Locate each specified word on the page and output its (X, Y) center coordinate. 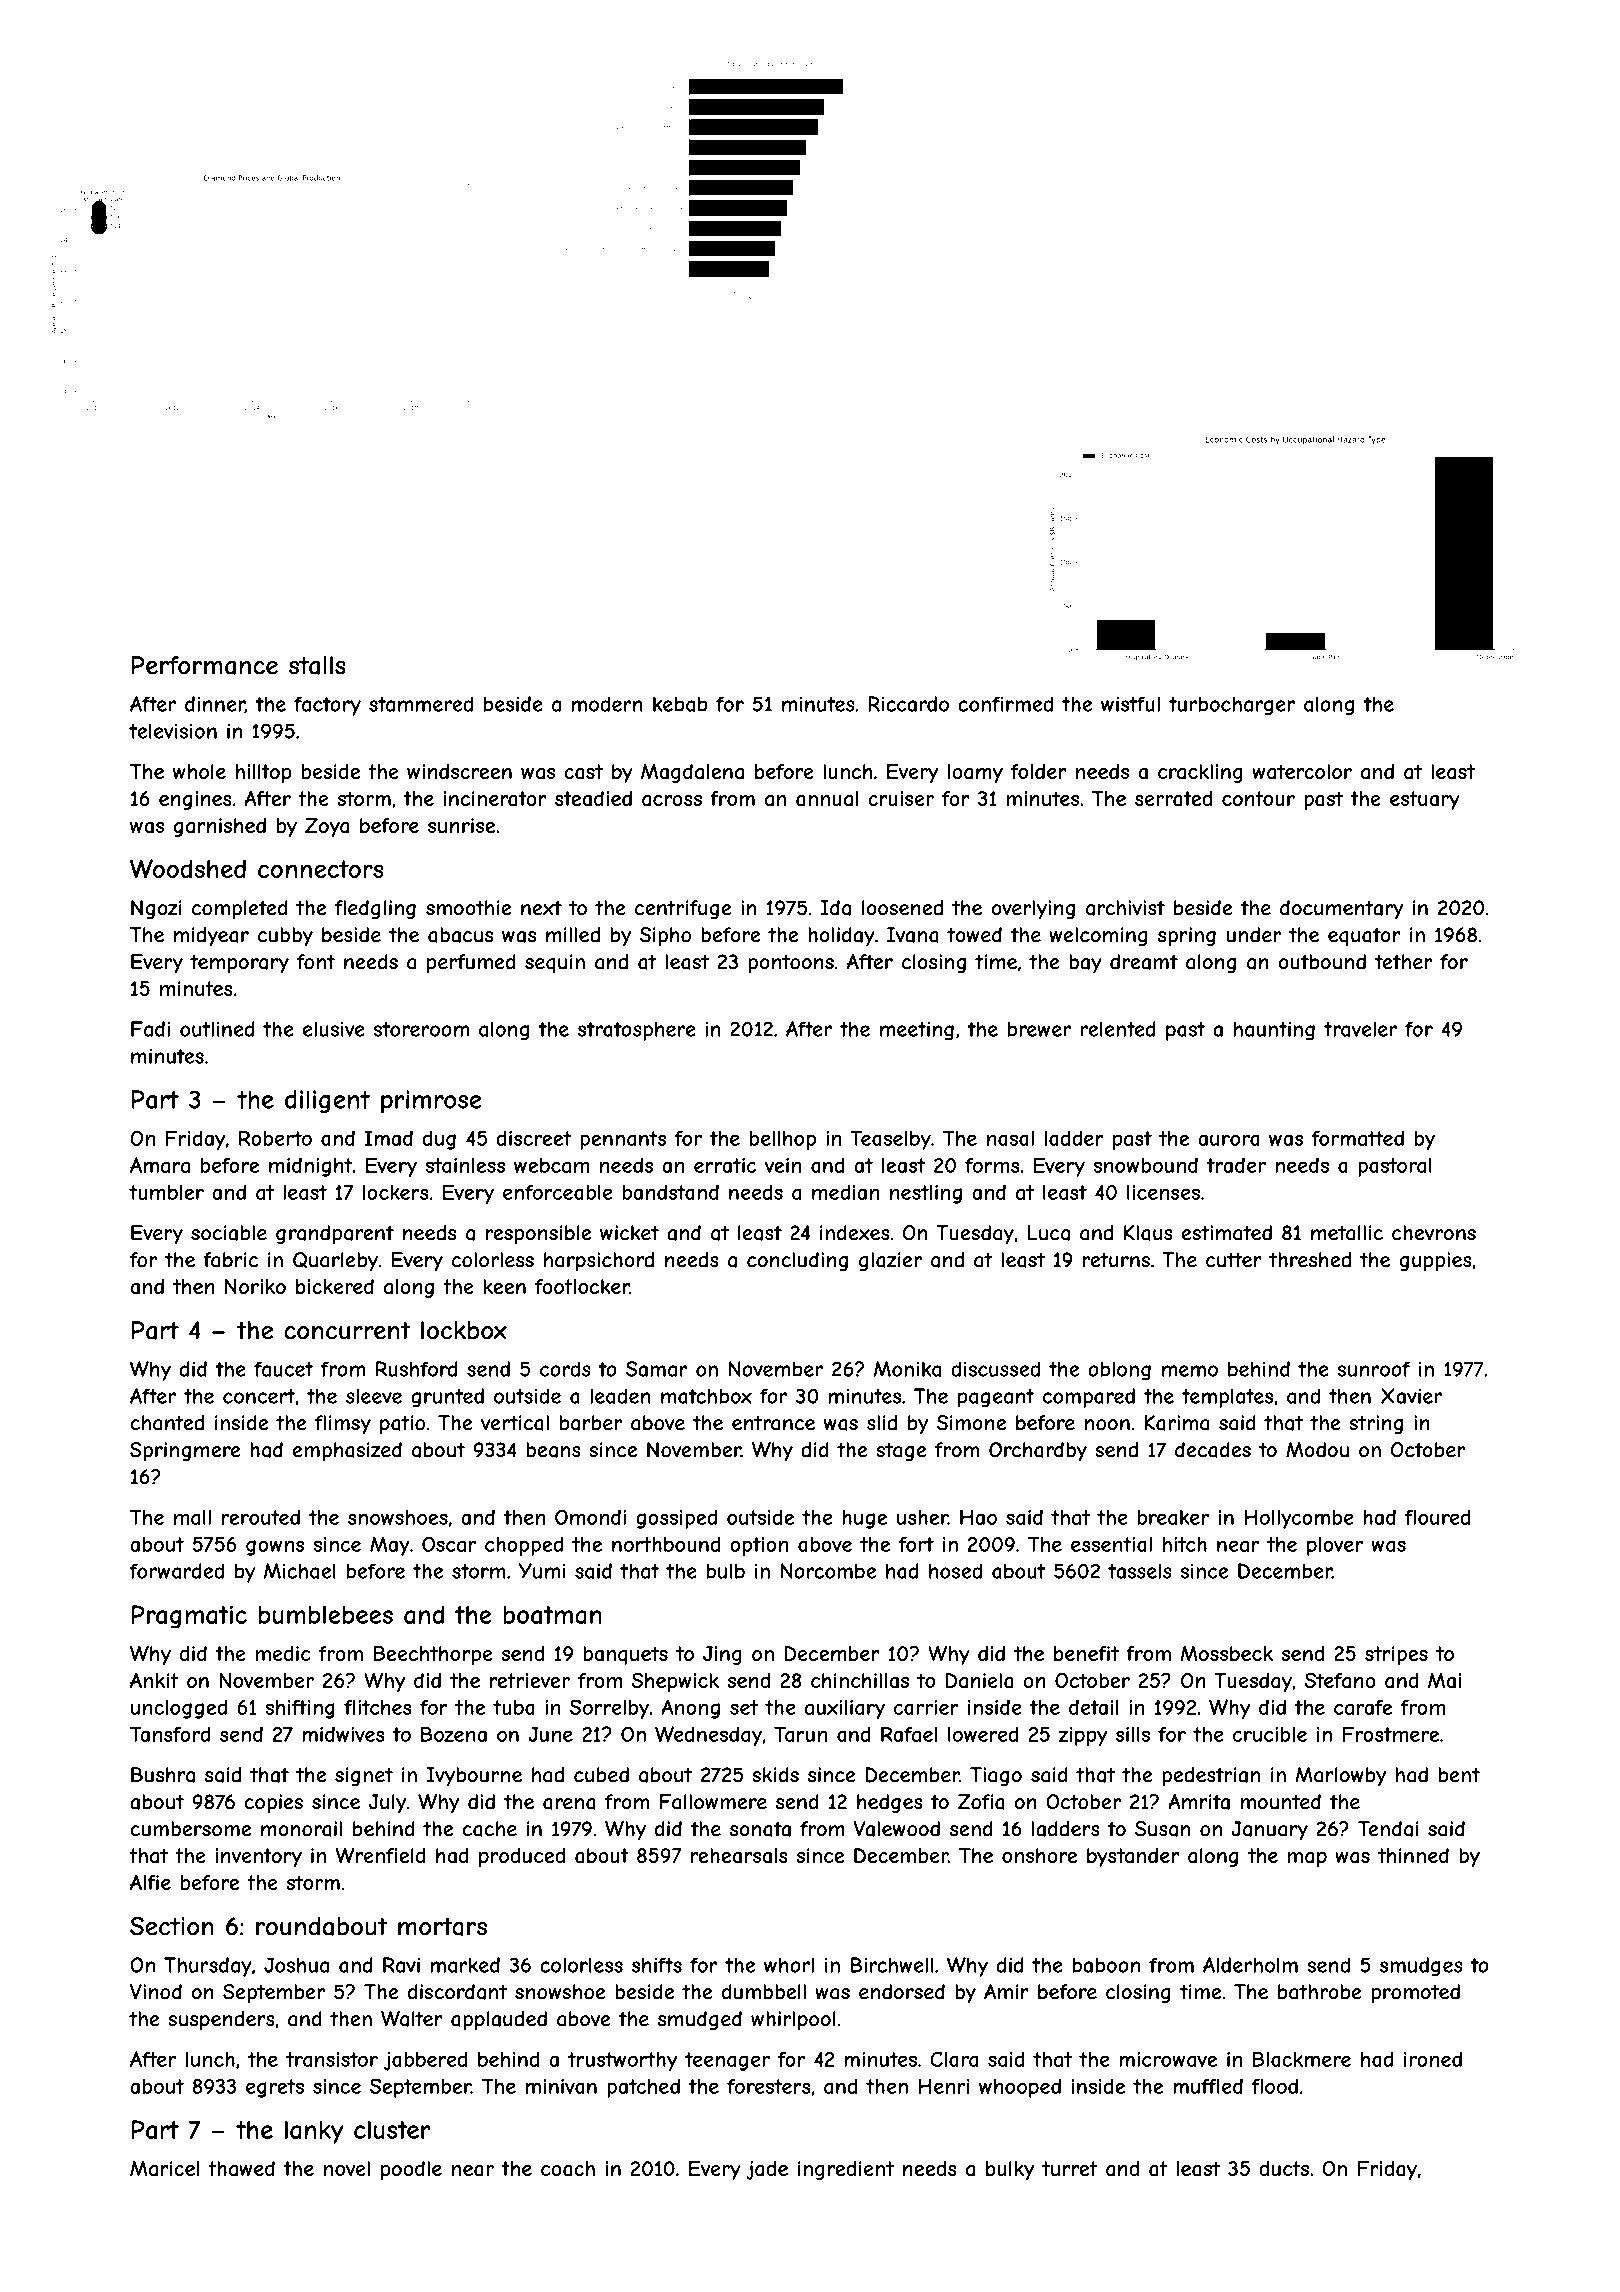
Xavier (1411, 1396)
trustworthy (622, 2061)
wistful (1130, 704)
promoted (1416, 1993)
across (672, 800)
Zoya (327, 827)
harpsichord (599, 1262)
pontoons (791, 964)
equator (1364, 936)
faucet (283, 1369)
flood (1274, 2086)
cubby (285, 937)
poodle (411, 2170)
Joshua (296, 1965)
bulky (1010, 2170)
